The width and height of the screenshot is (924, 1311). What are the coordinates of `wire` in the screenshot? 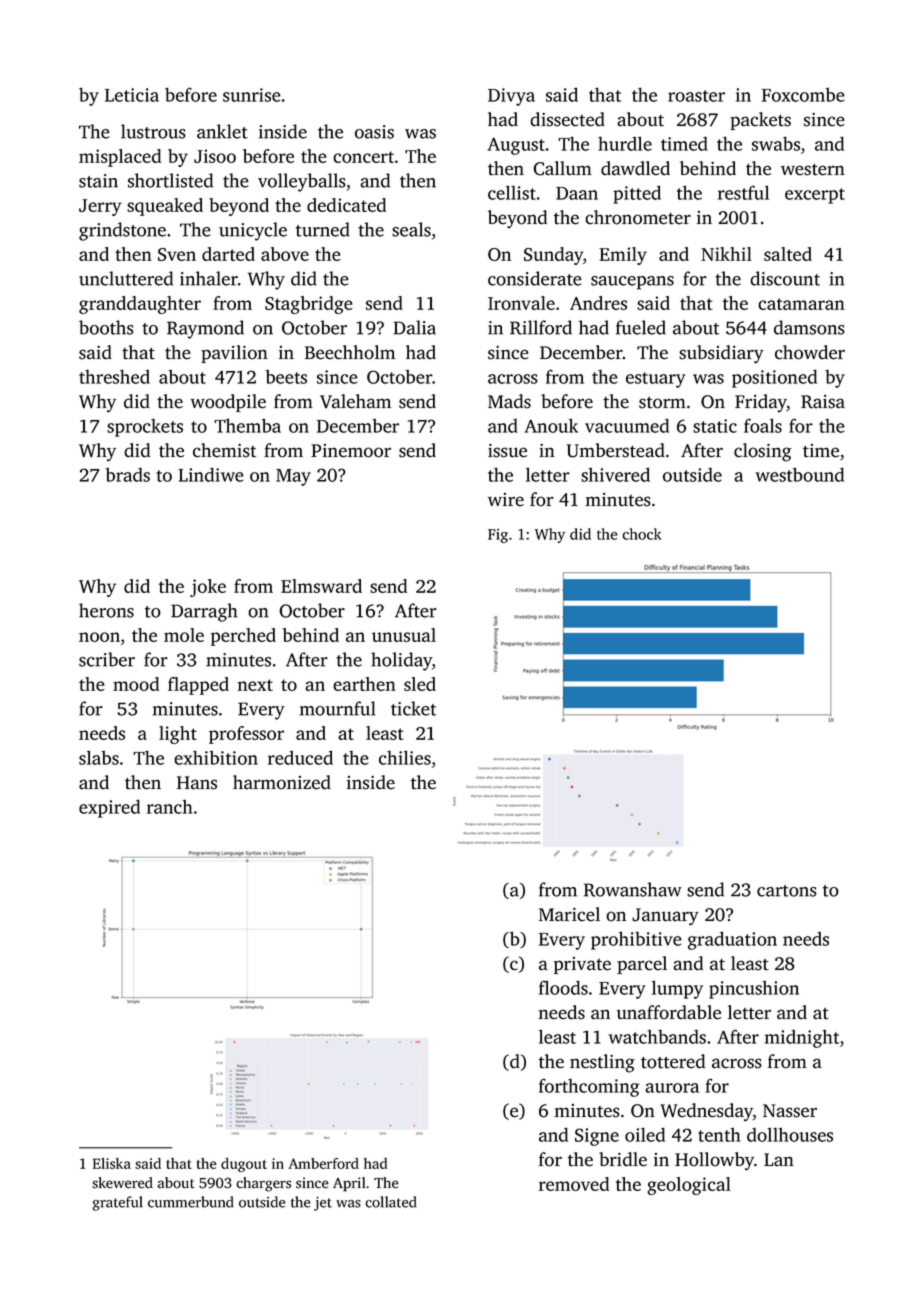 It's located at (506, 500).
